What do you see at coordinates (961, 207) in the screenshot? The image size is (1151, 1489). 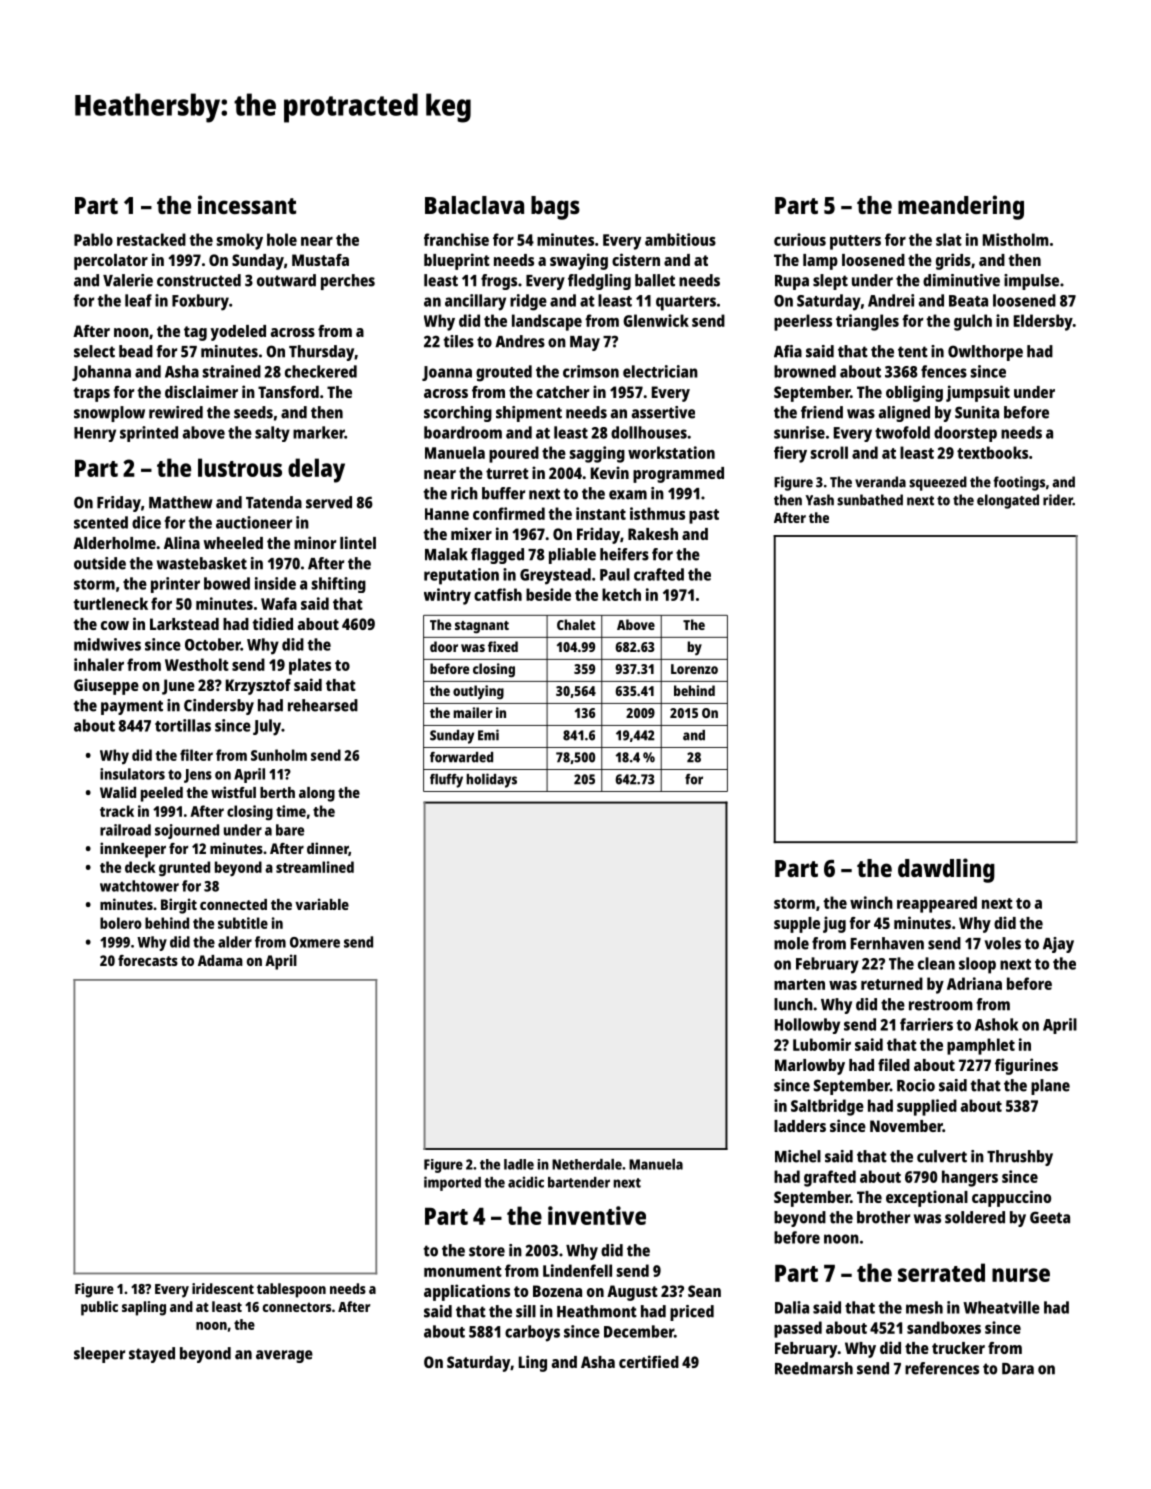 I see `meandering` at bounding box center [961, 207].
